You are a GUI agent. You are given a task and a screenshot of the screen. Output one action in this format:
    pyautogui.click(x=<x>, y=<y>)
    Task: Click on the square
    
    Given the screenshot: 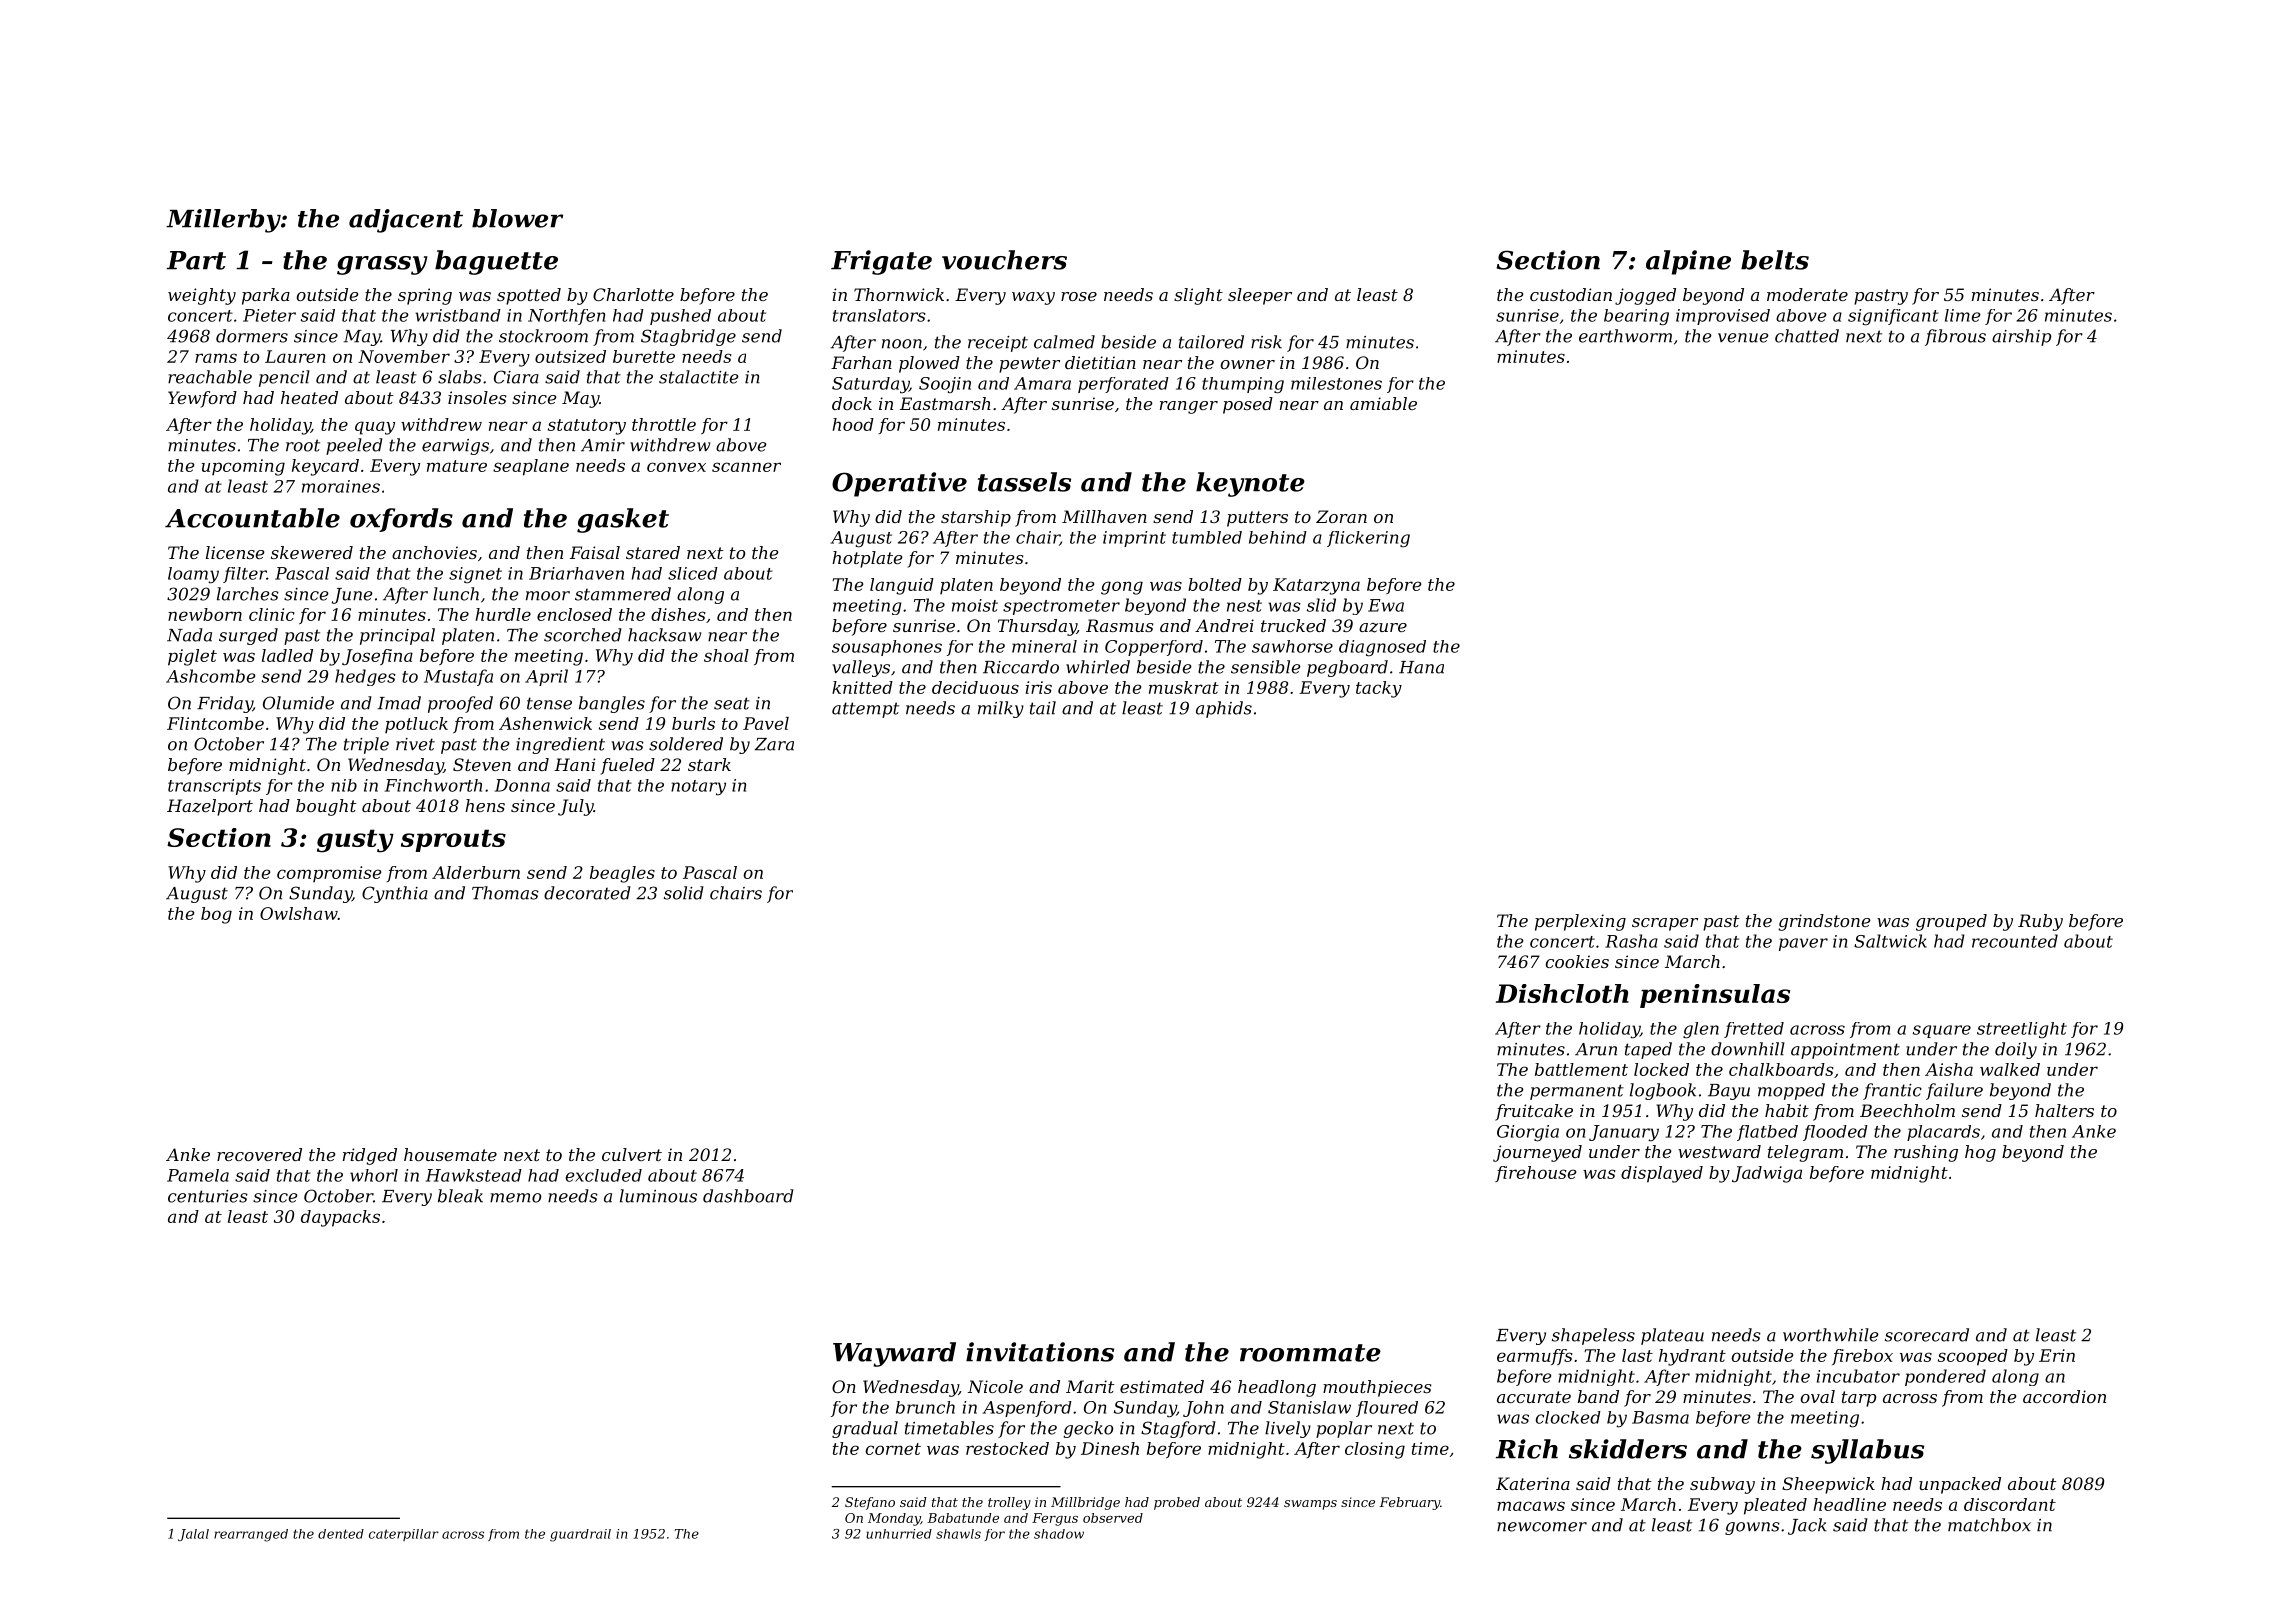 What is the action you would take?
    pyautogui.click(x=1942, y=1031)
